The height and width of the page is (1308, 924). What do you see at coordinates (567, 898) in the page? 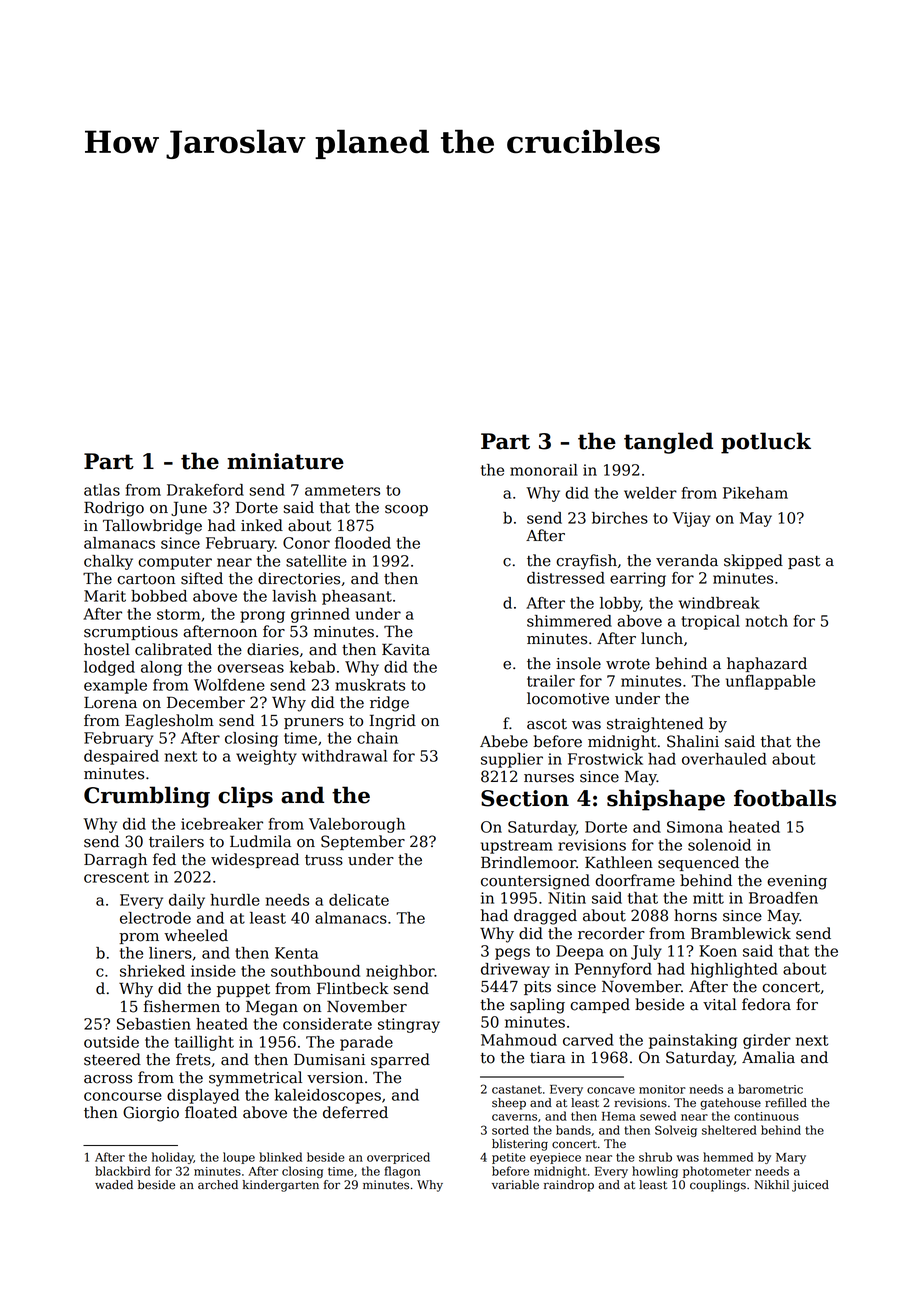
I see `Nitin` at bounding box center [567, 898].
